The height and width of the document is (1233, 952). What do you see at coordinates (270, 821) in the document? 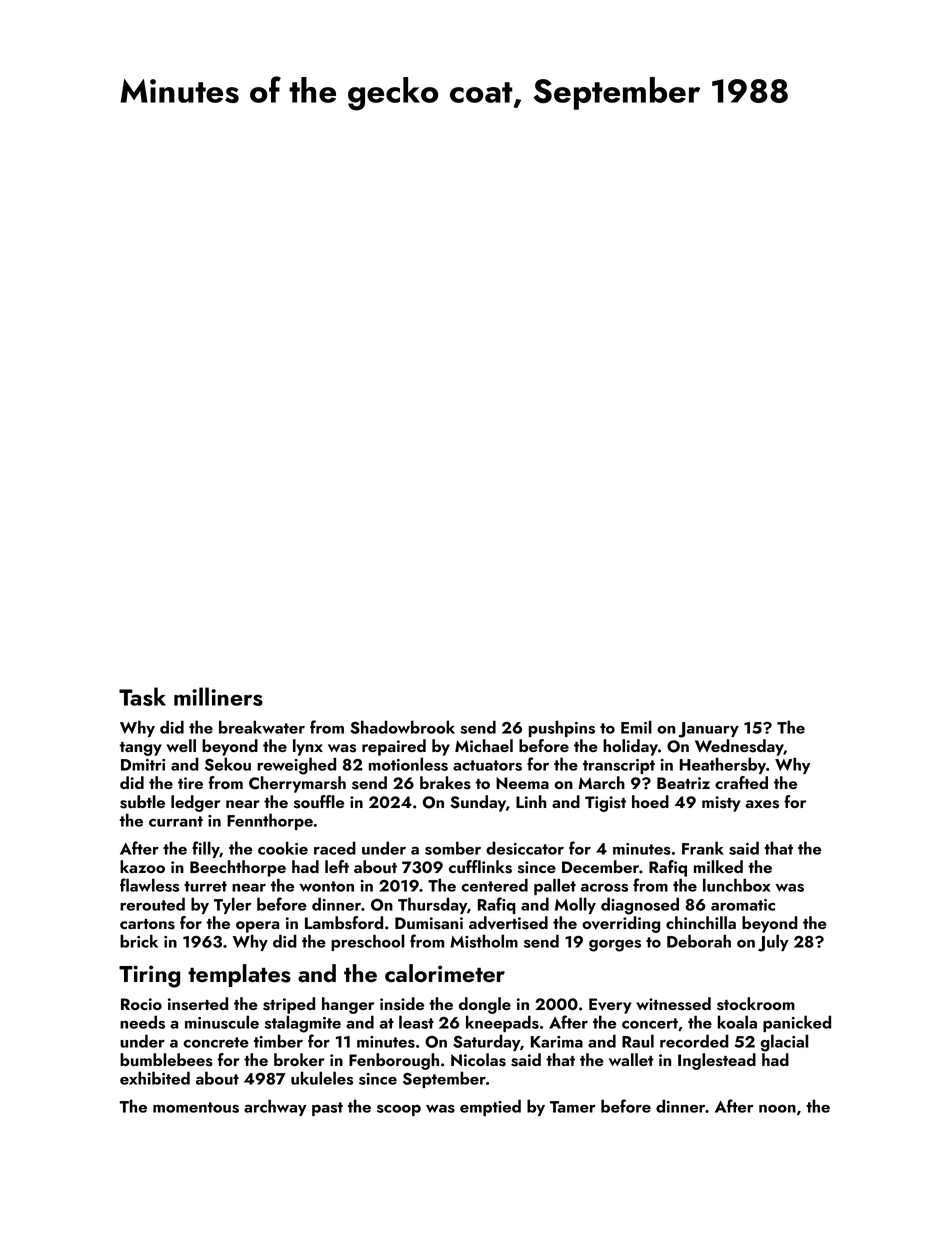
I see `Fennthorpe` at bounding box center [270, 821].
